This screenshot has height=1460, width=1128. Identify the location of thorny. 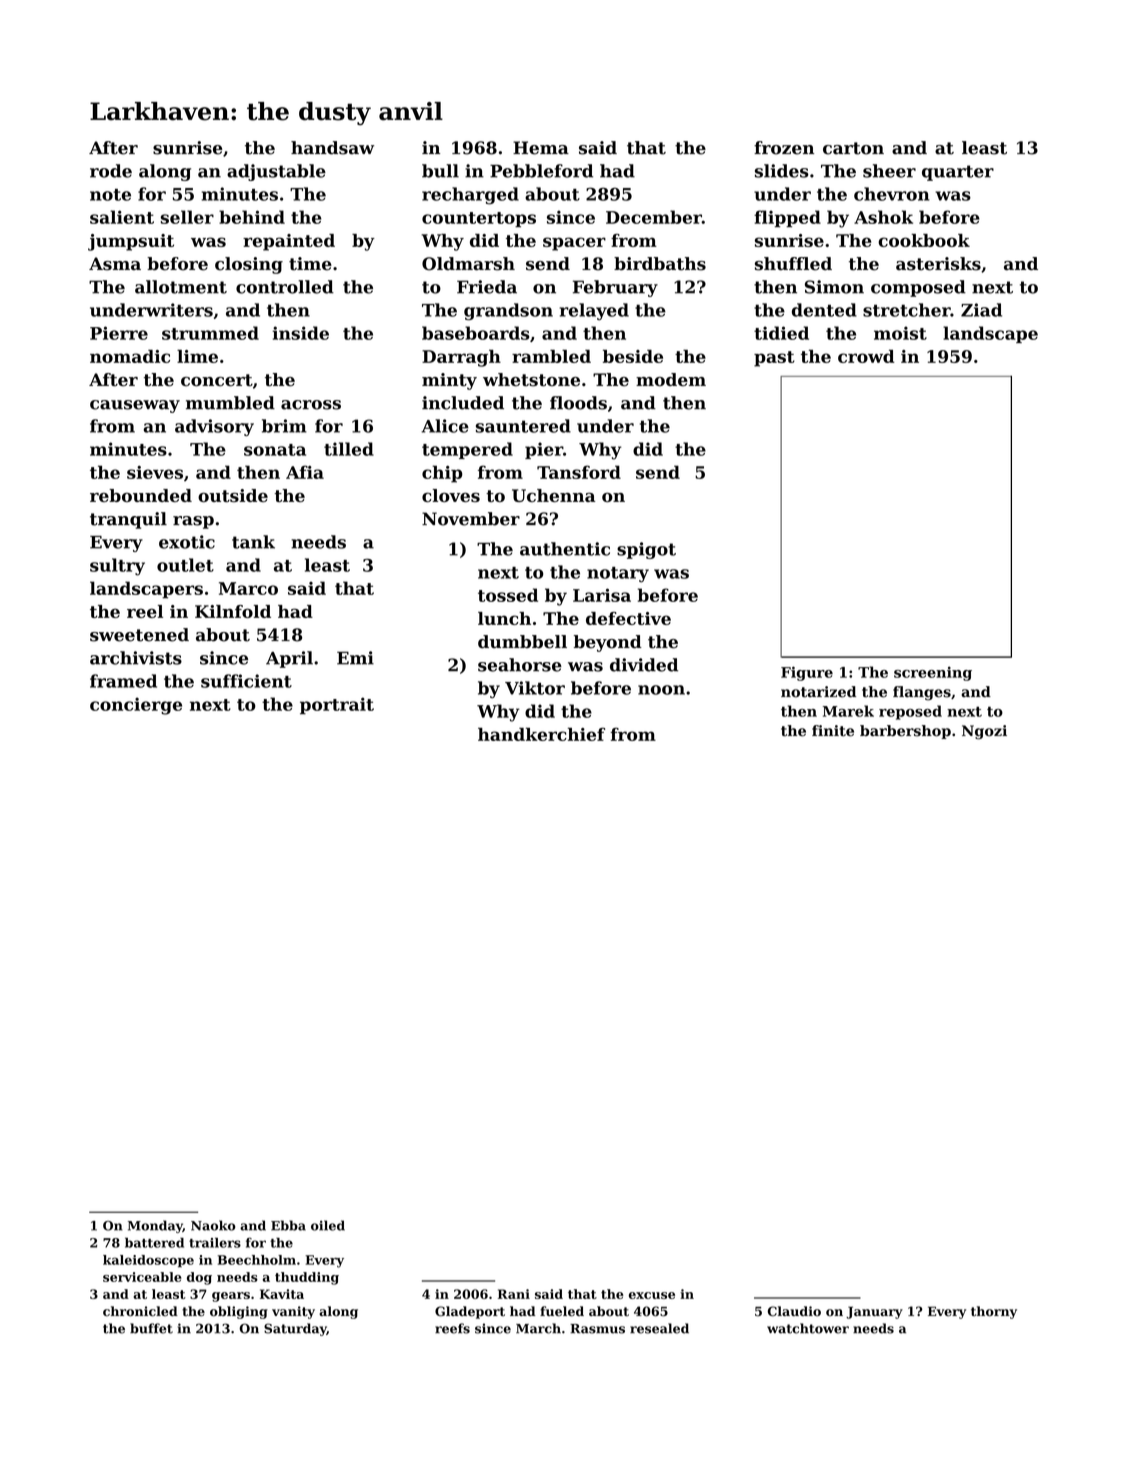
(994, 1312).
